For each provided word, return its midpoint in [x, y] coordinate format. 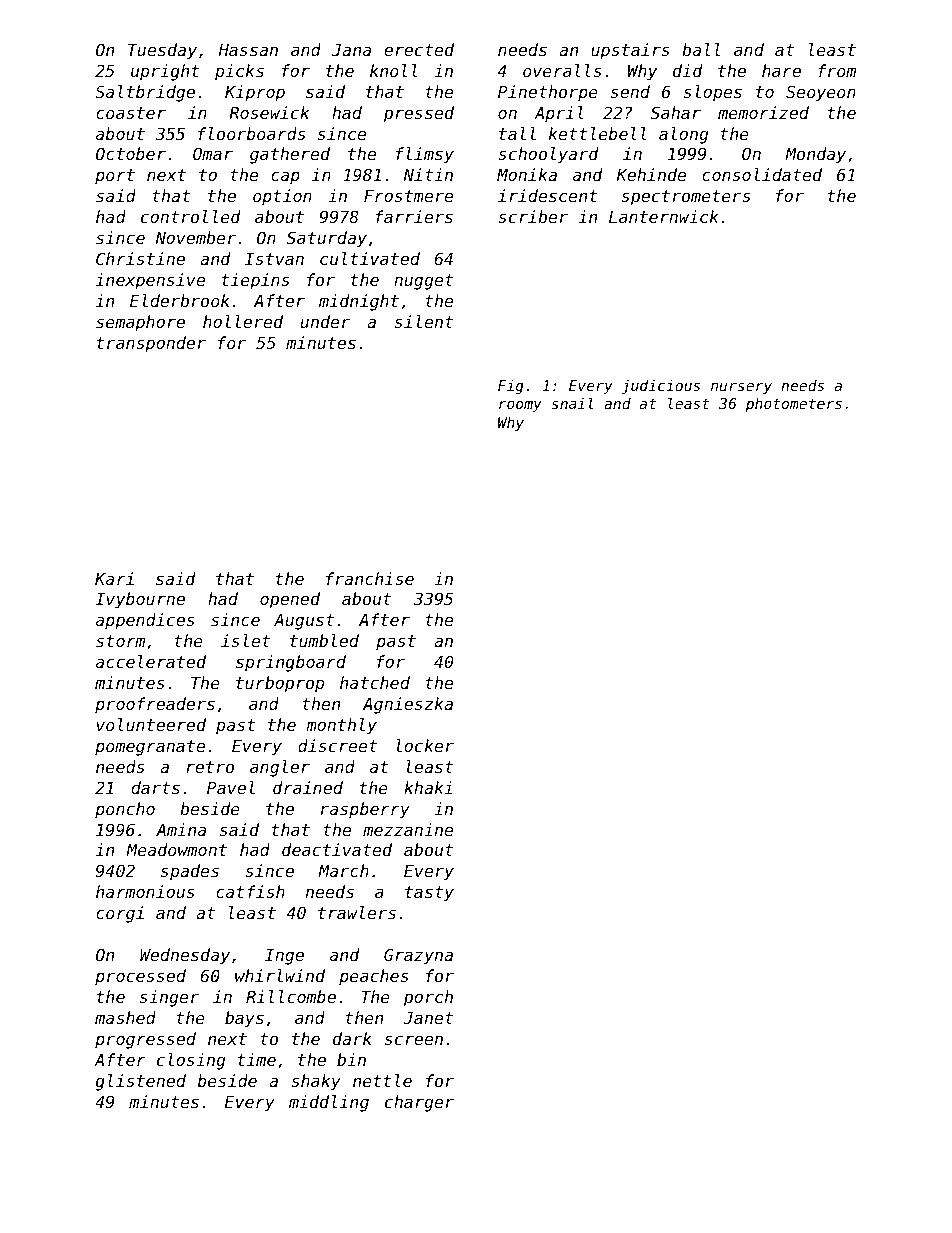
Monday [815, 155]
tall [517, 133]
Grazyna [418, 956]
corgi [120, 914]
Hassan [248, 50]
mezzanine [408, 829]
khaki [428, 787]
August [304, 622]
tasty [429, 894]
